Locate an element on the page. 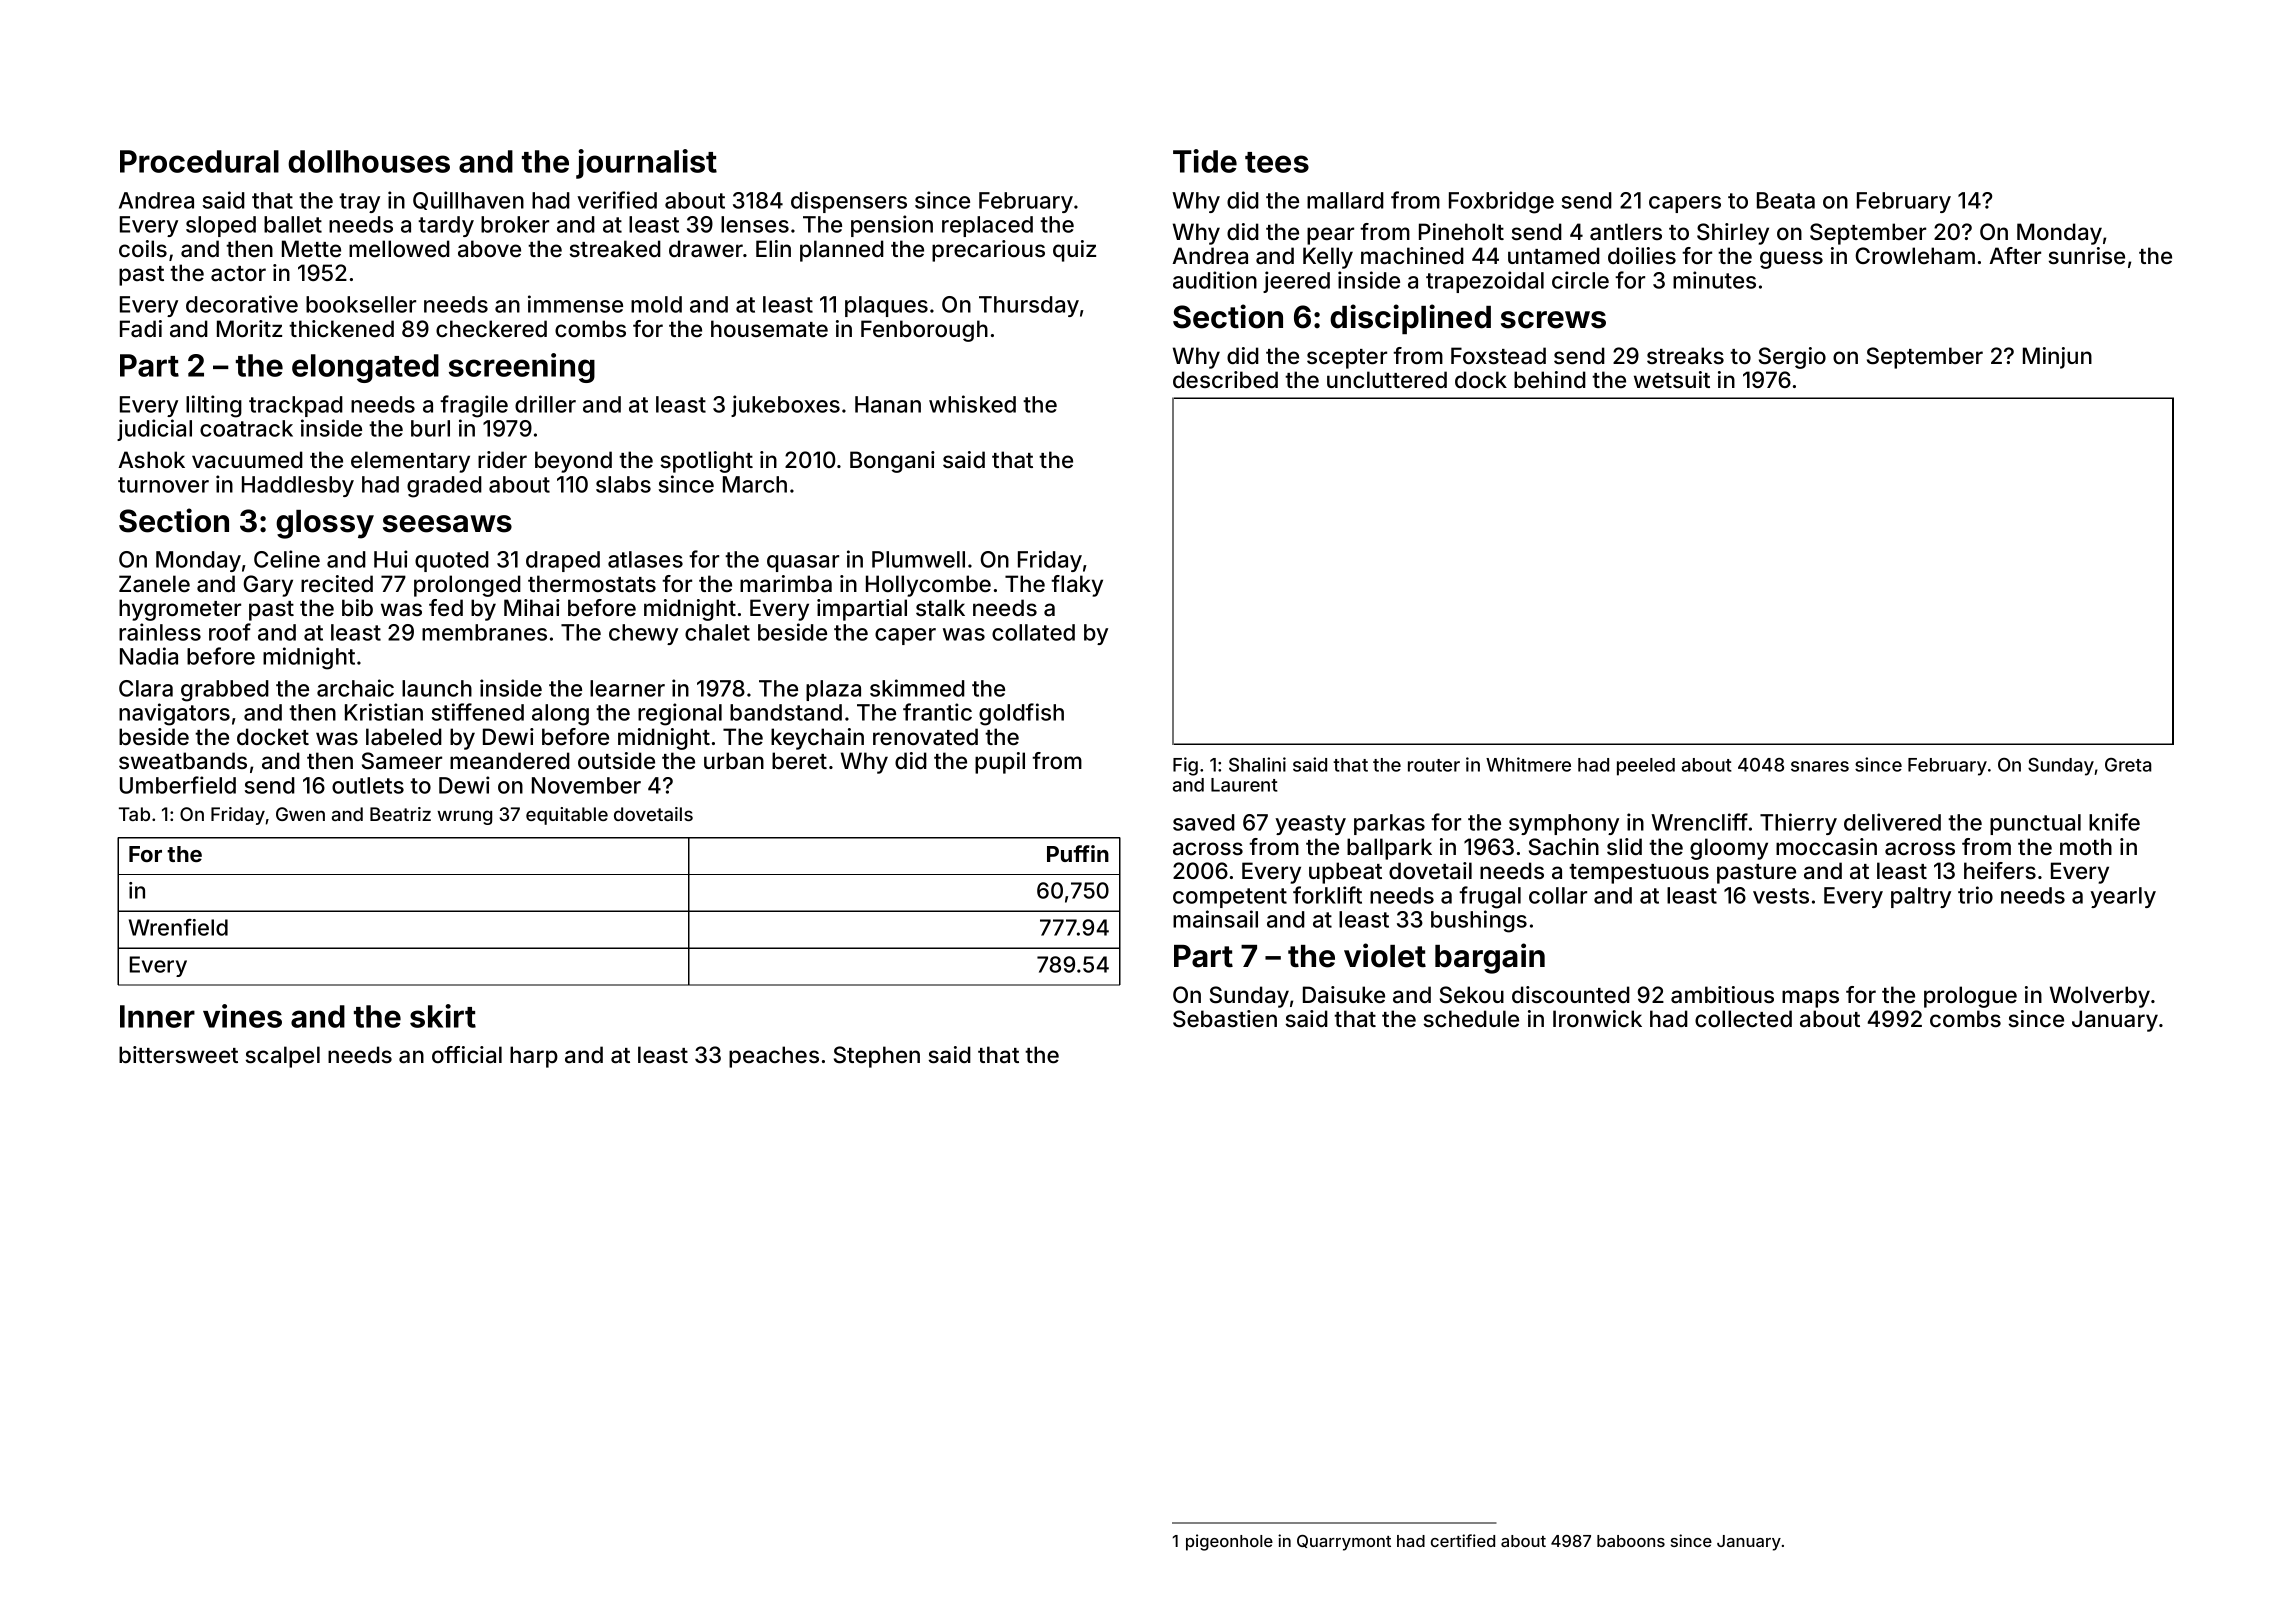 The image size is (2292, 1620). judicial is located at coordinates (154, 430).
